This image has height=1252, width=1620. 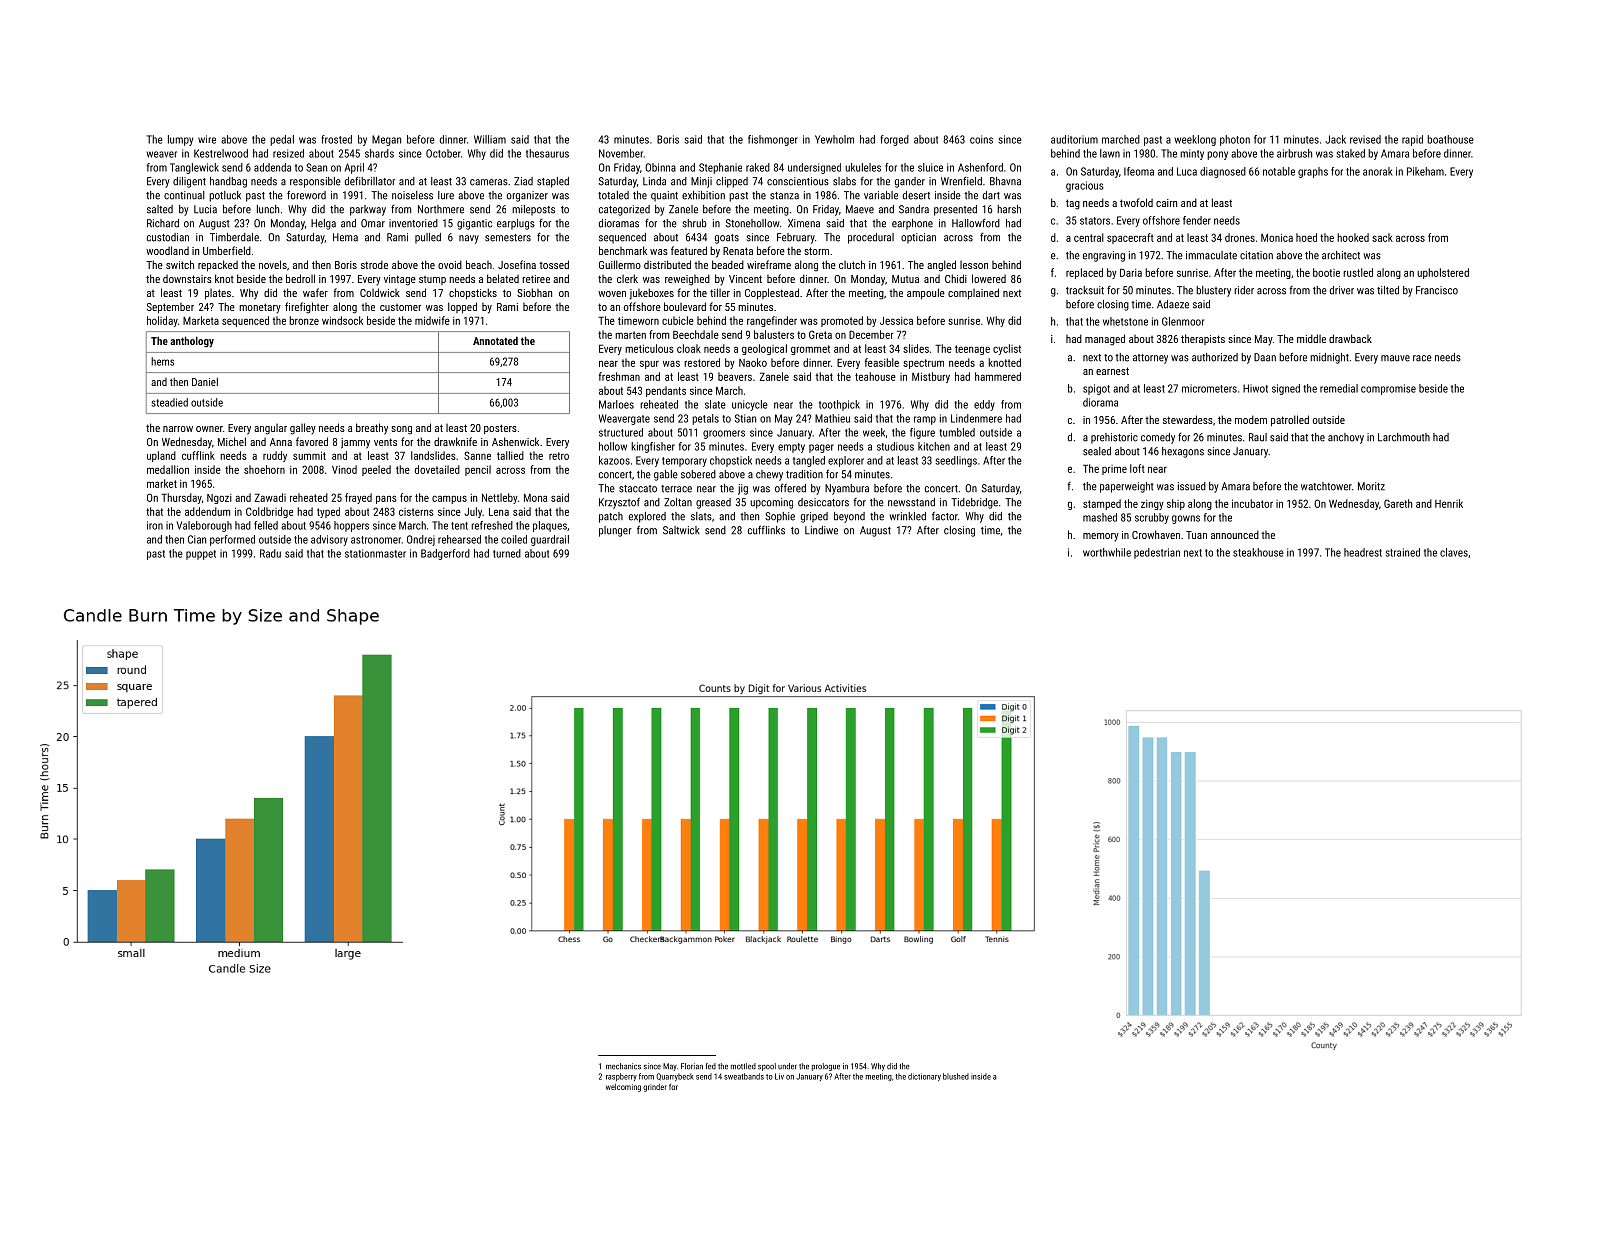 What do you see at coordinates (1382, 237) in the image?
I see `sack` at bounding box center [1382, 237].
